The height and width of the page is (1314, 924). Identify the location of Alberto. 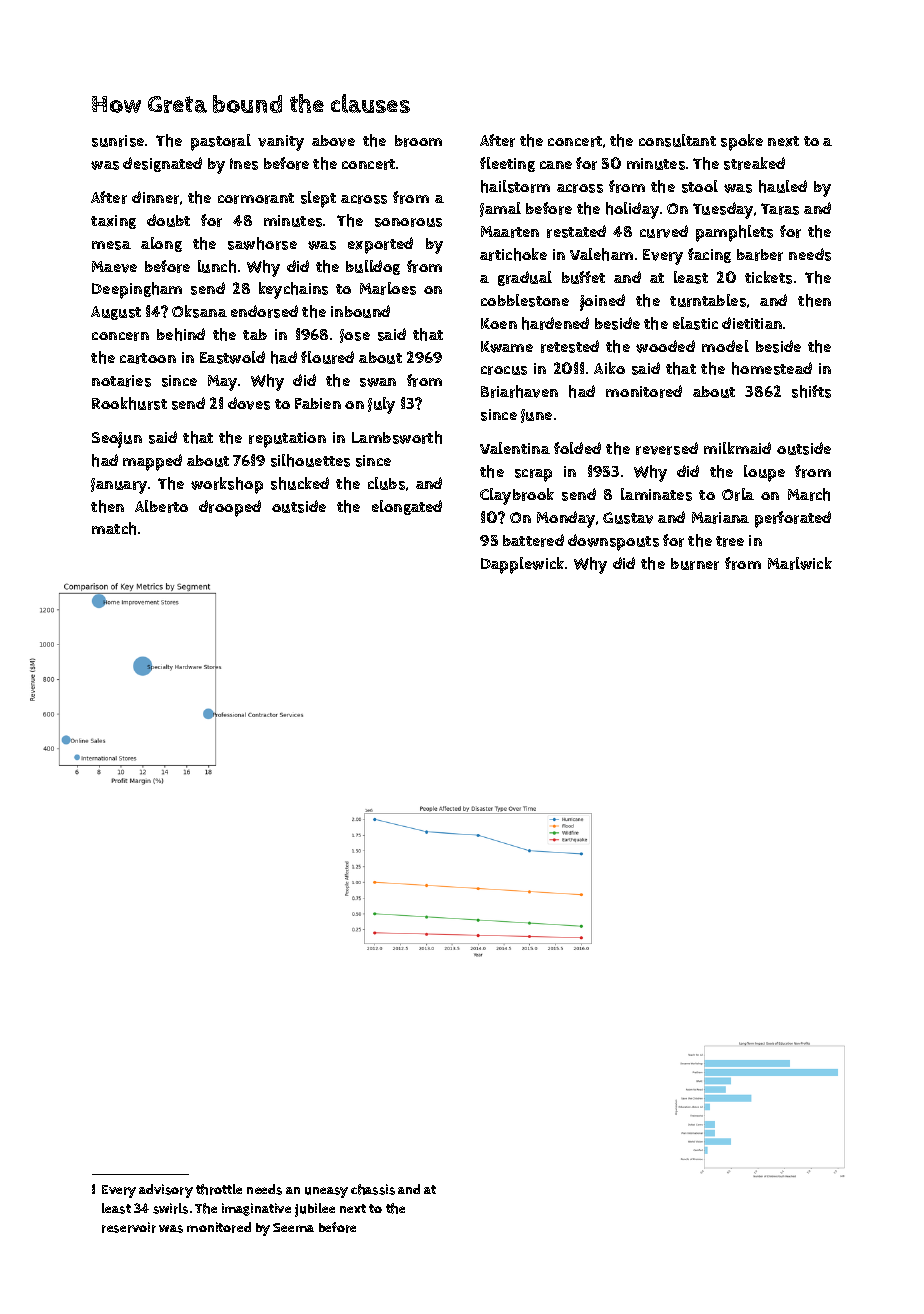
(161, 506).
